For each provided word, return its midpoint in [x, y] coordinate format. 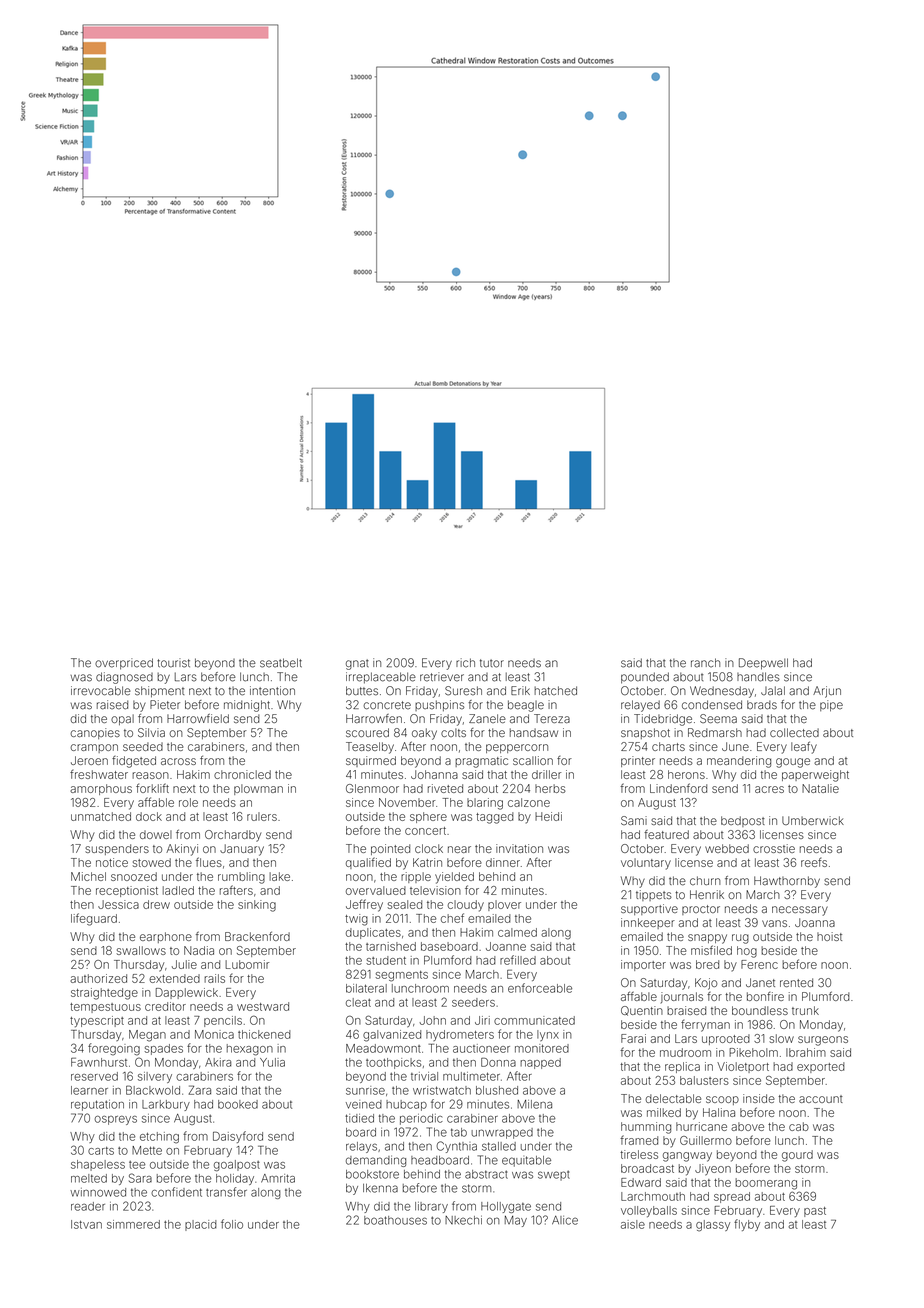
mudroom [685, 1052]
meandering [739, 762]
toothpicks [393, 1063]
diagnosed [124, 678]
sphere [428, 817]
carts [101, 1151]
